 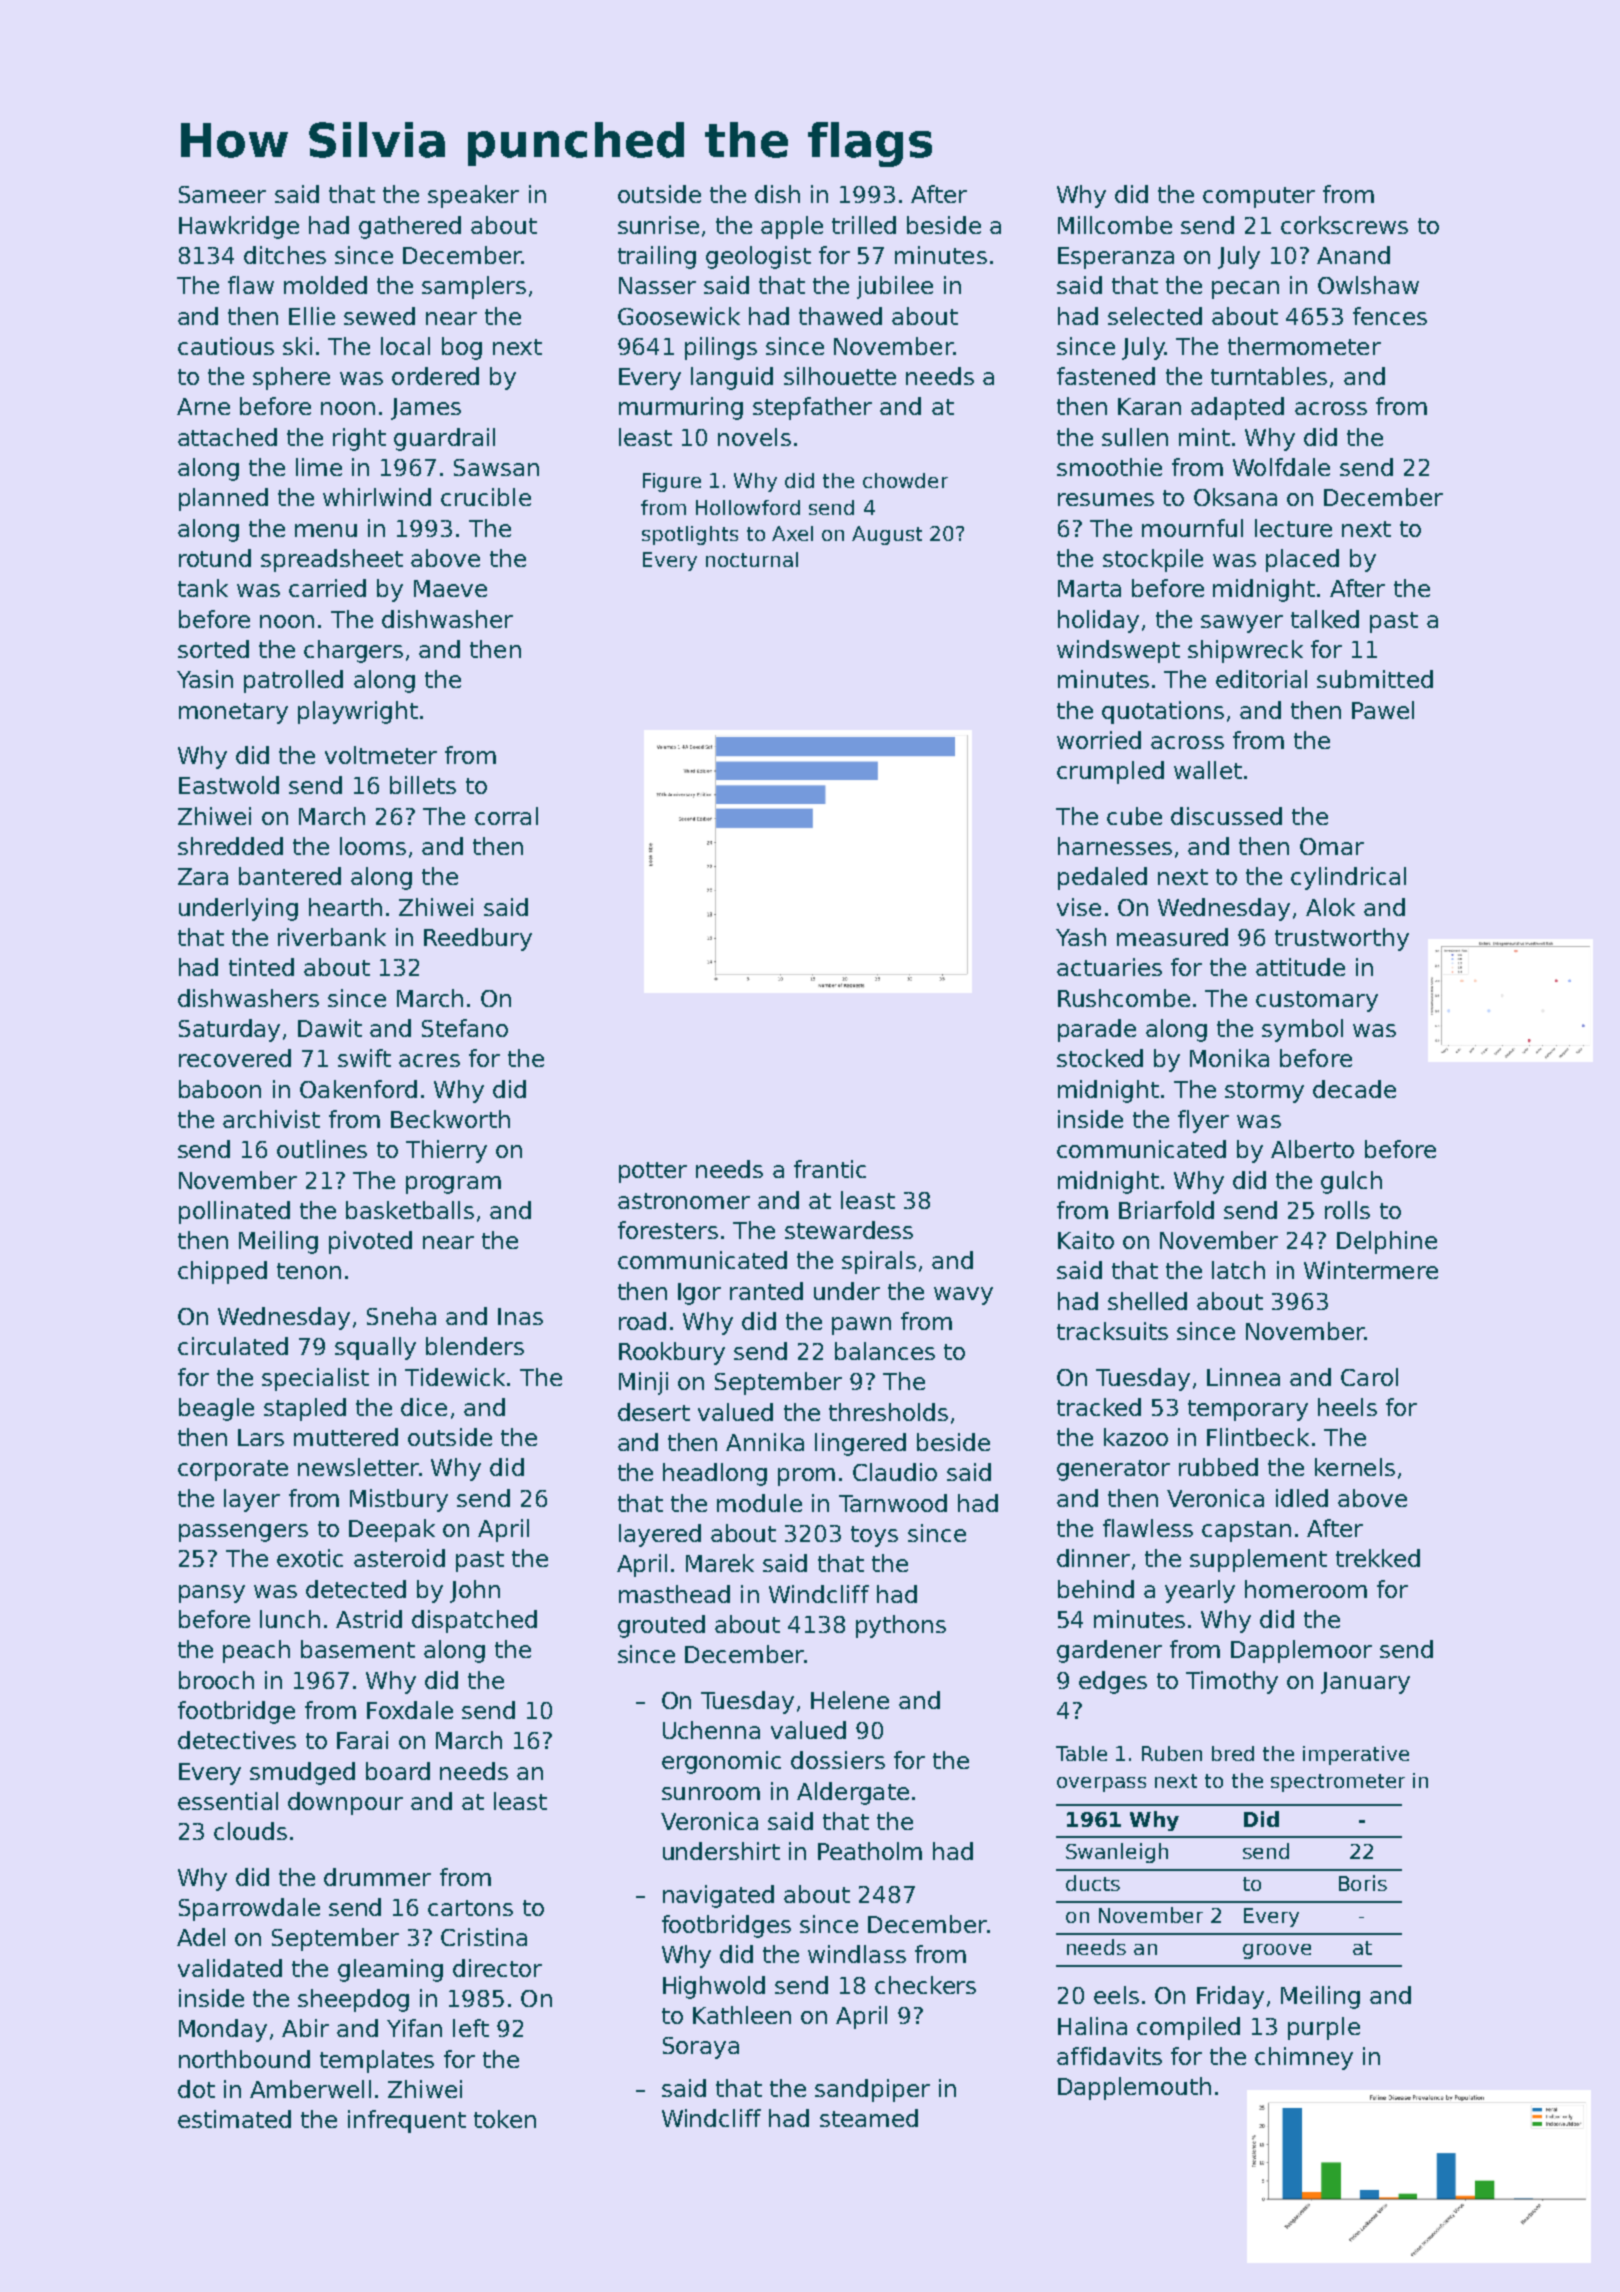 What do you see at coordinates (1300, 967) in the screenshot?
I see `attitude` at bounding box center [1300, 967].
